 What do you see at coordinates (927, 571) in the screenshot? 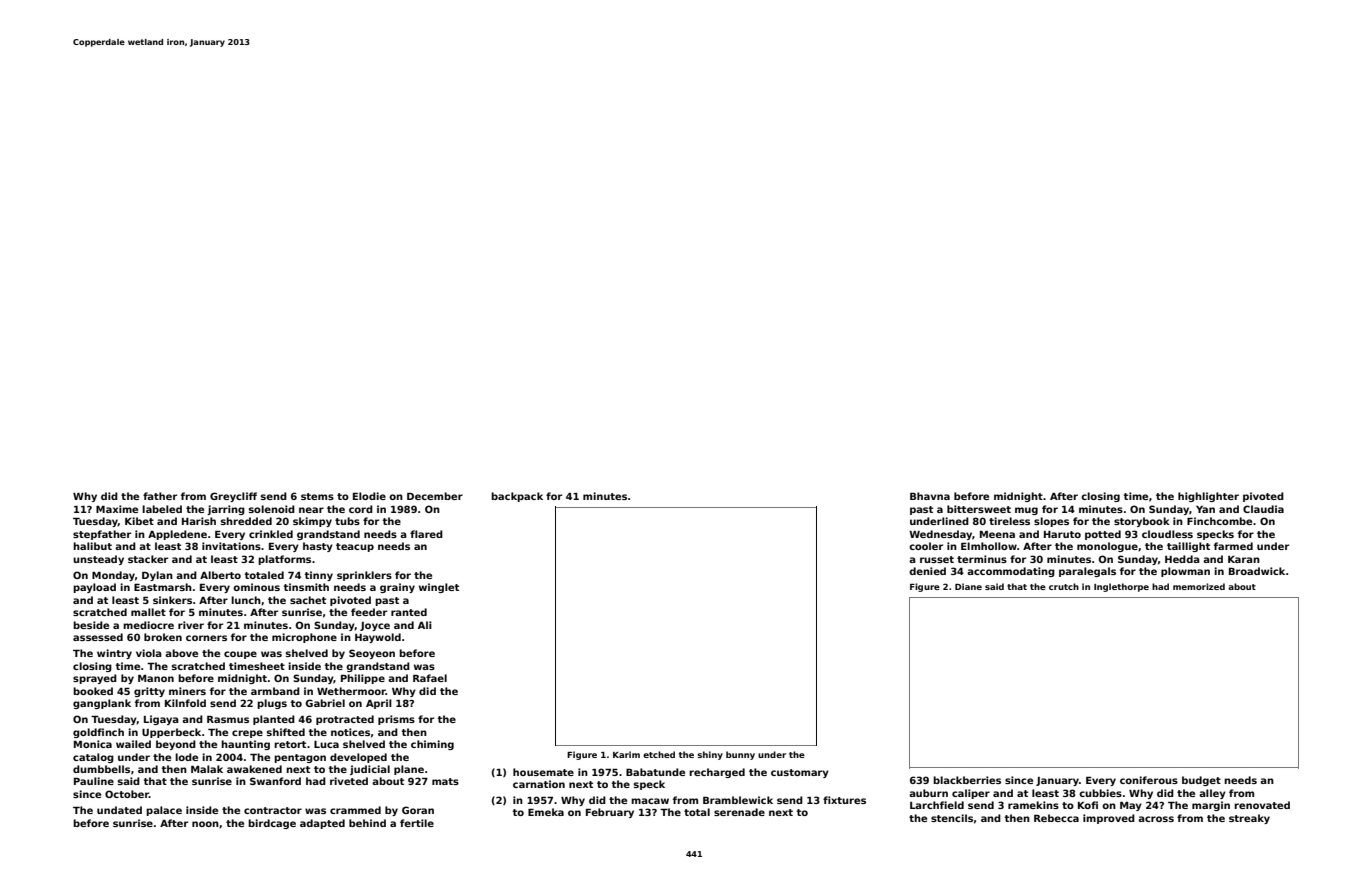
I see `denied` at bounding box center [927, 571].
